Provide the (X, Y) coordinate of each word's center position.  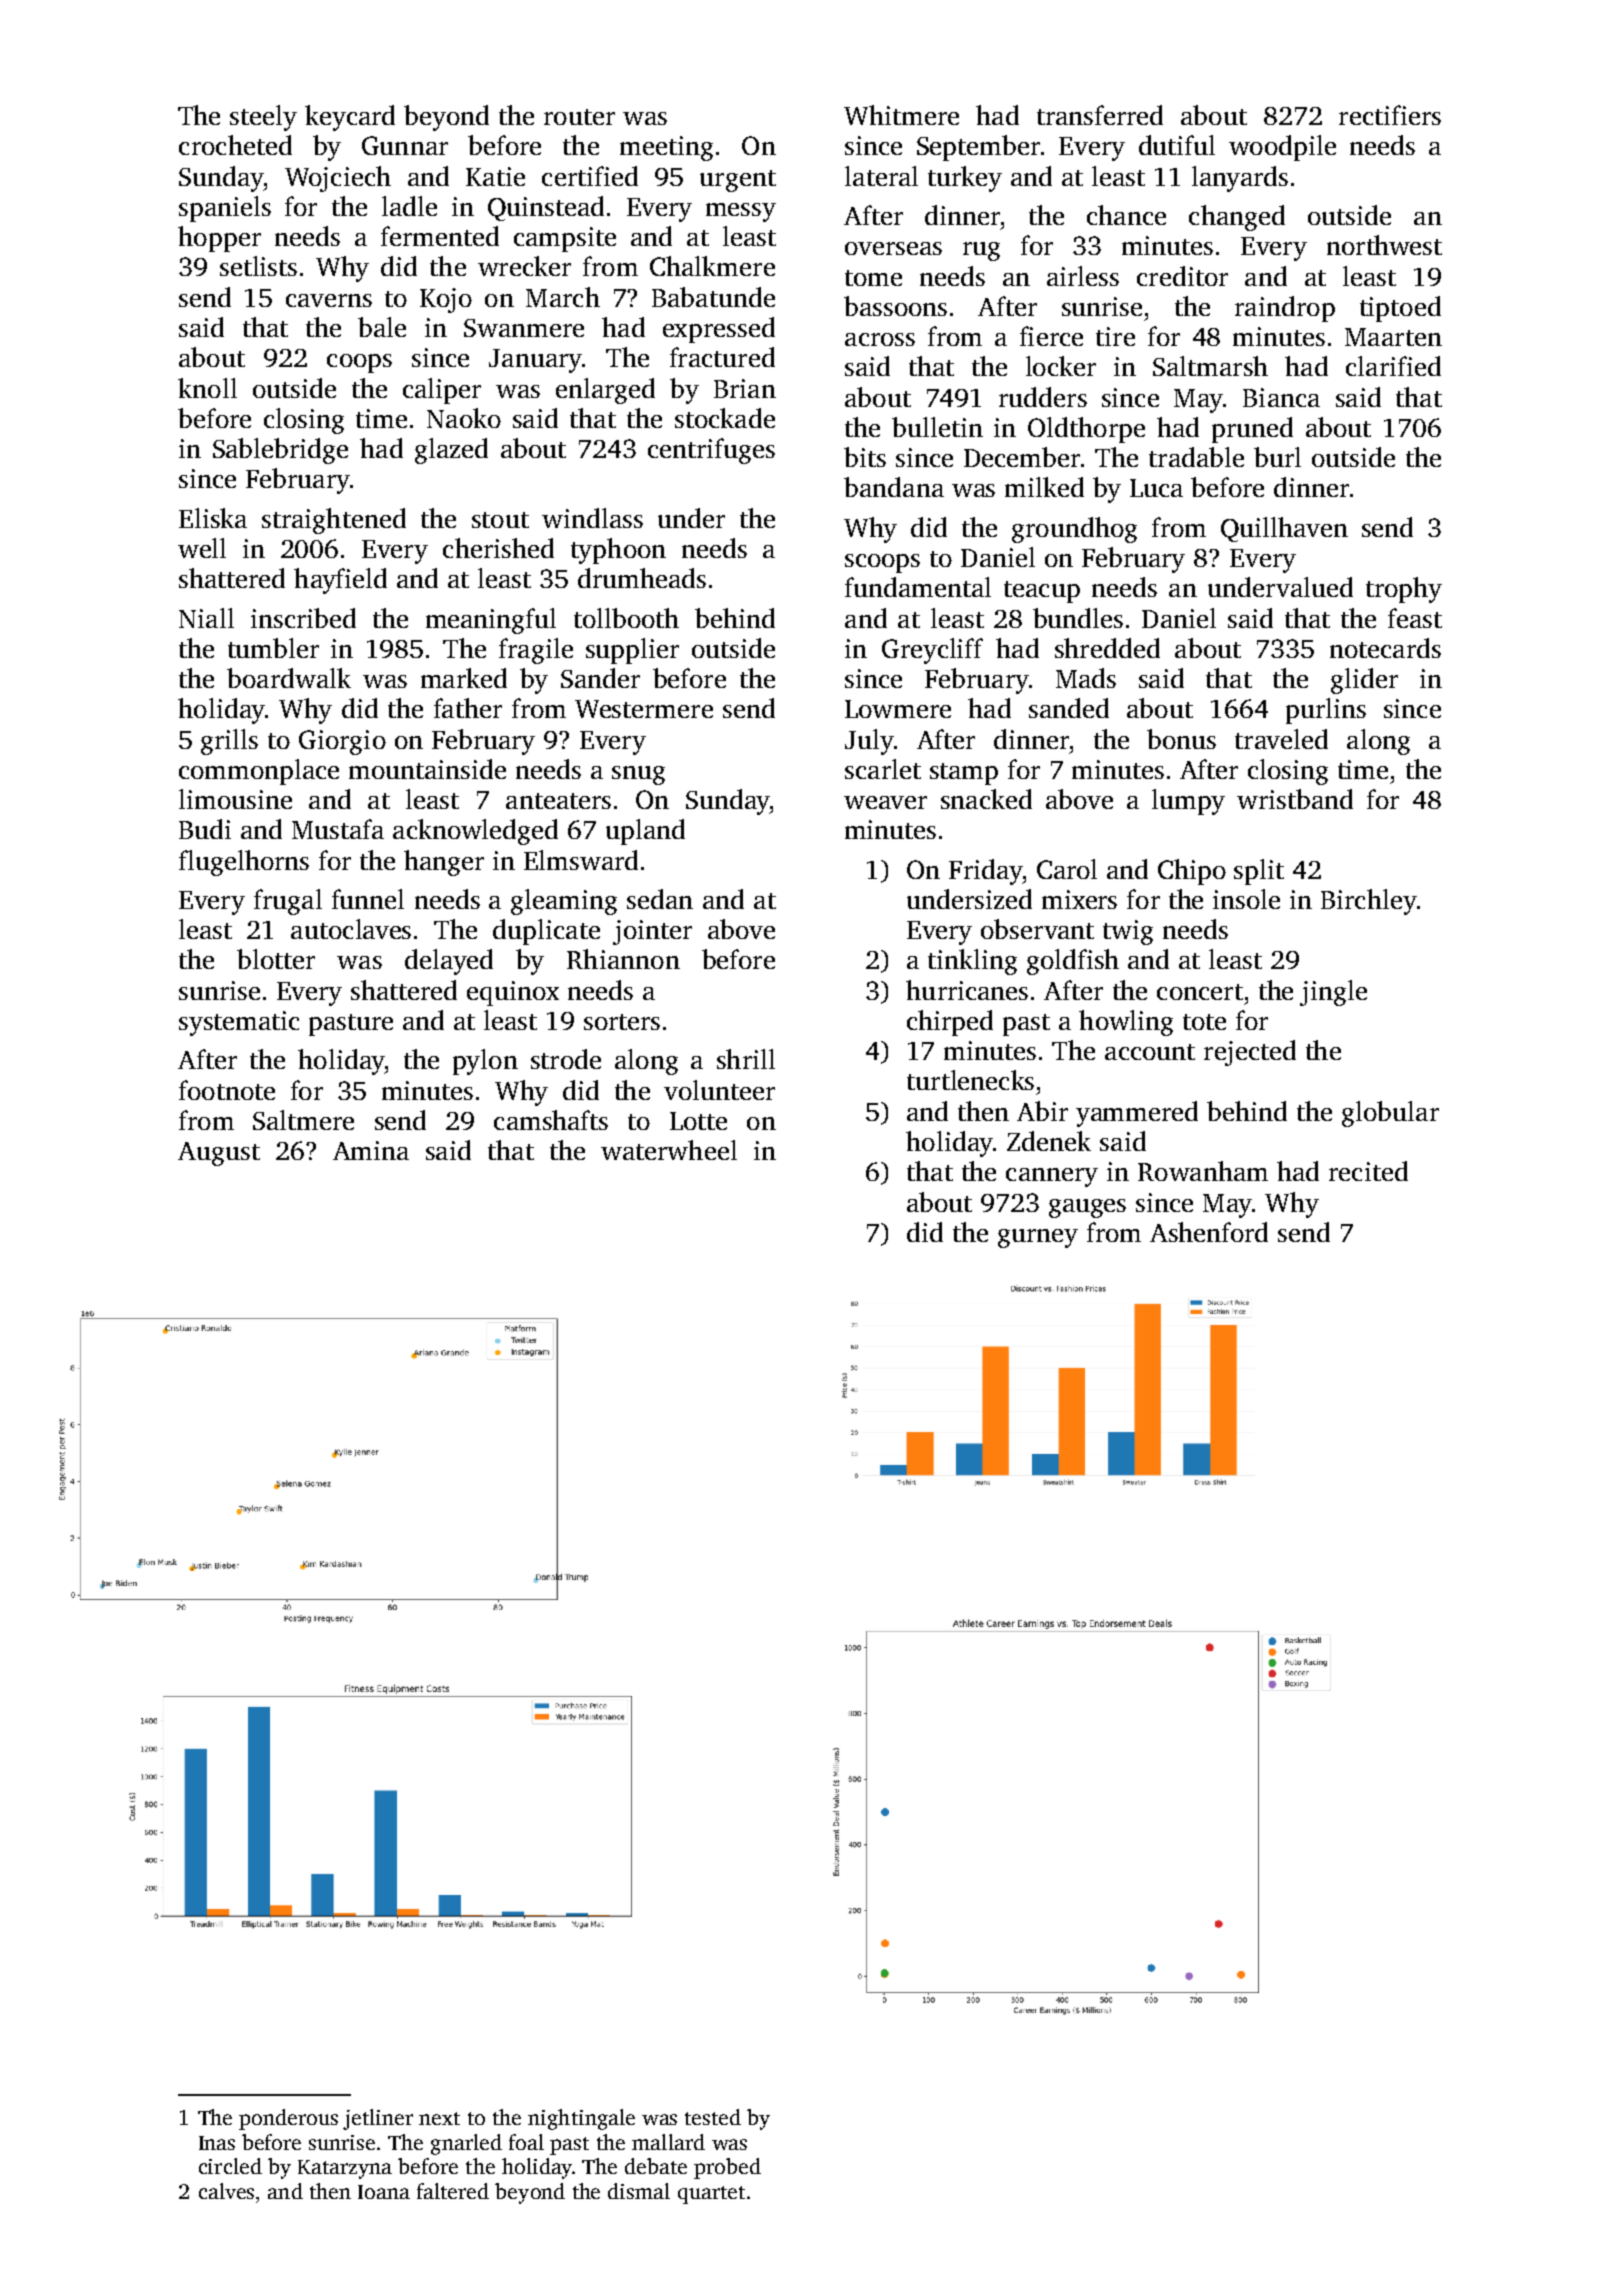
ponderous (288, 2119)
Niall (206, 618)
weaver (885, 802)
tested (713, 2117)
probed (727, 2168)
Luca (1156, 488)
